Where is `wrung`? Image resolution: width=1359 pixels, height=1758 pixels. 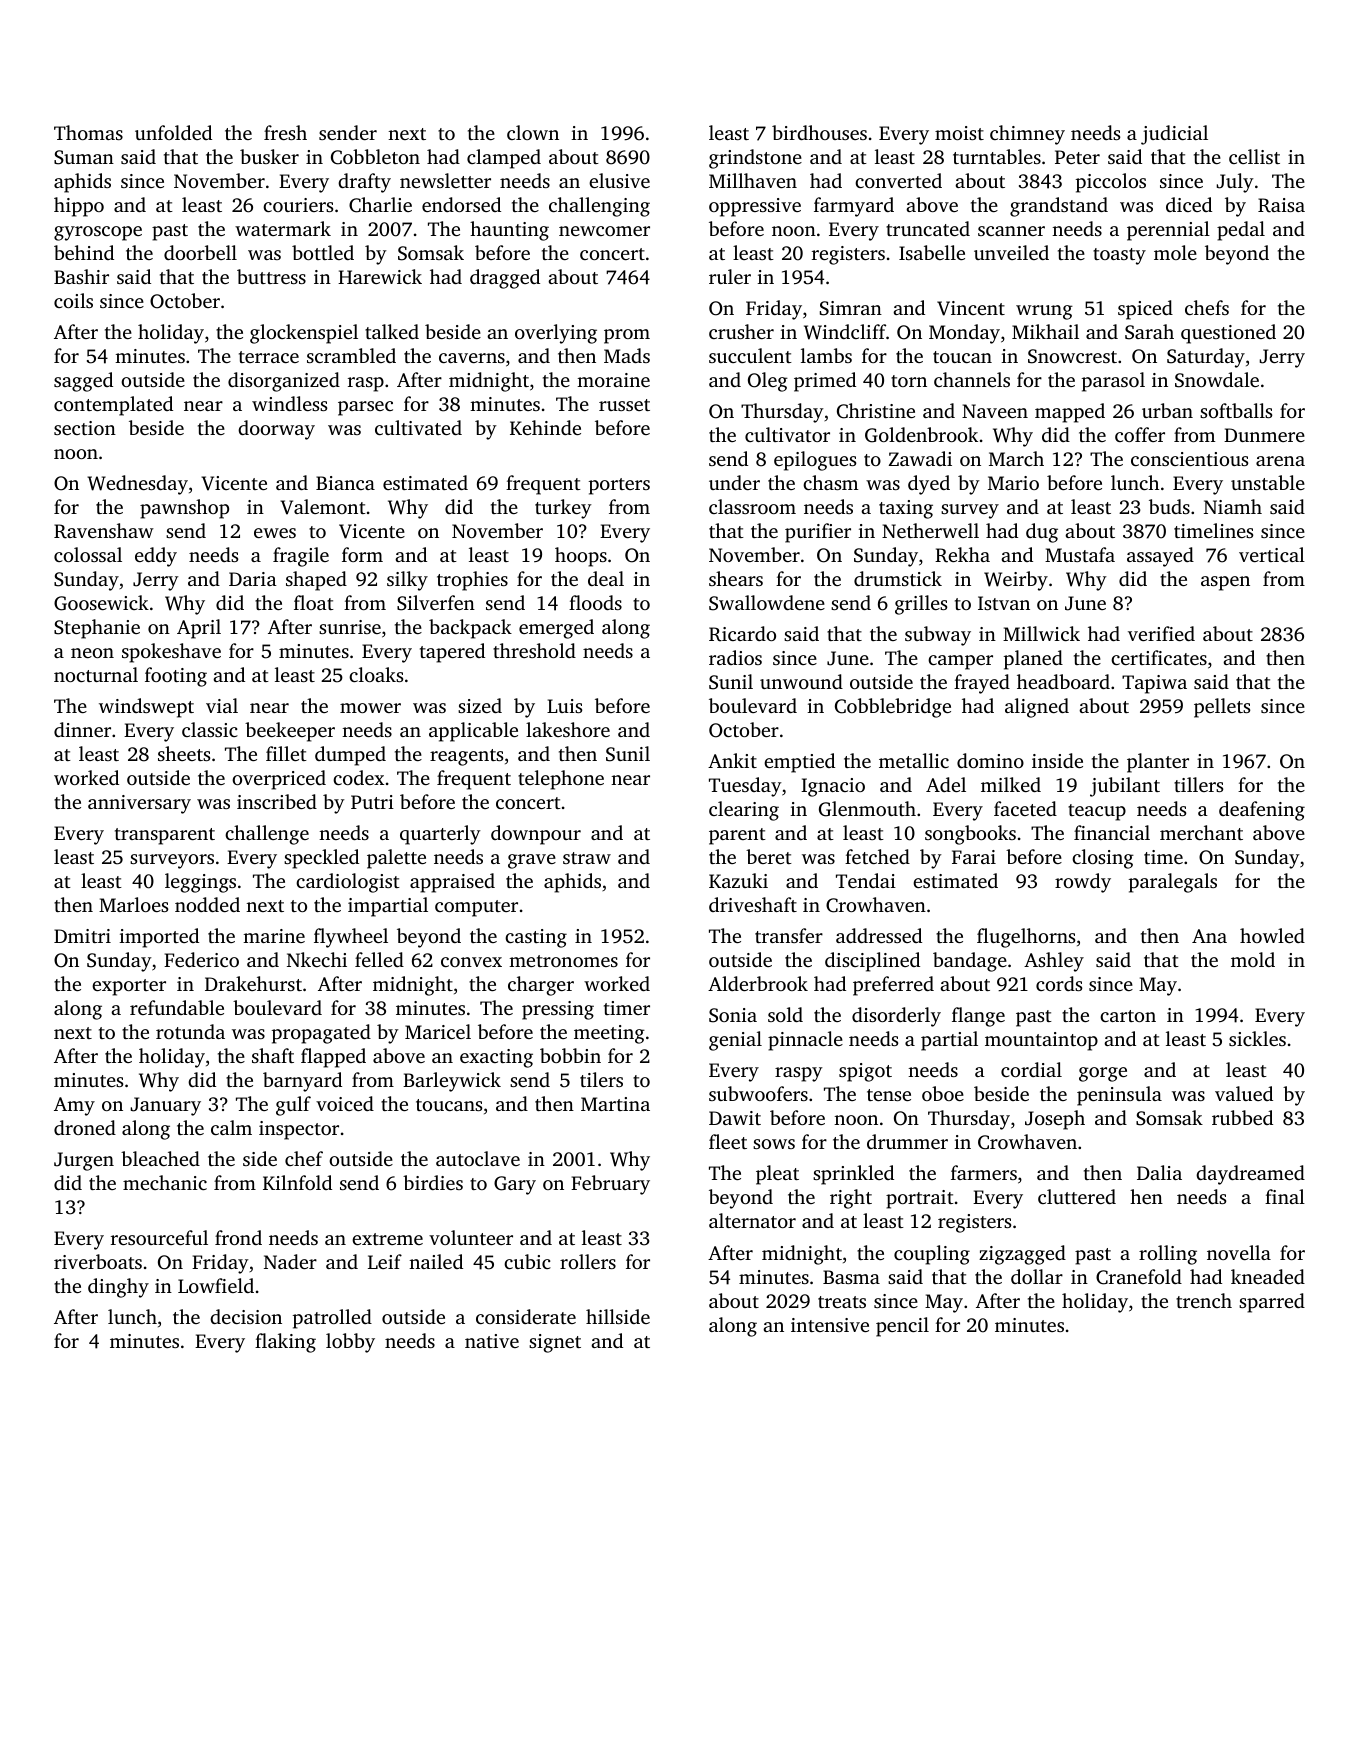
wrung is located at coordinates (1044, 312).
